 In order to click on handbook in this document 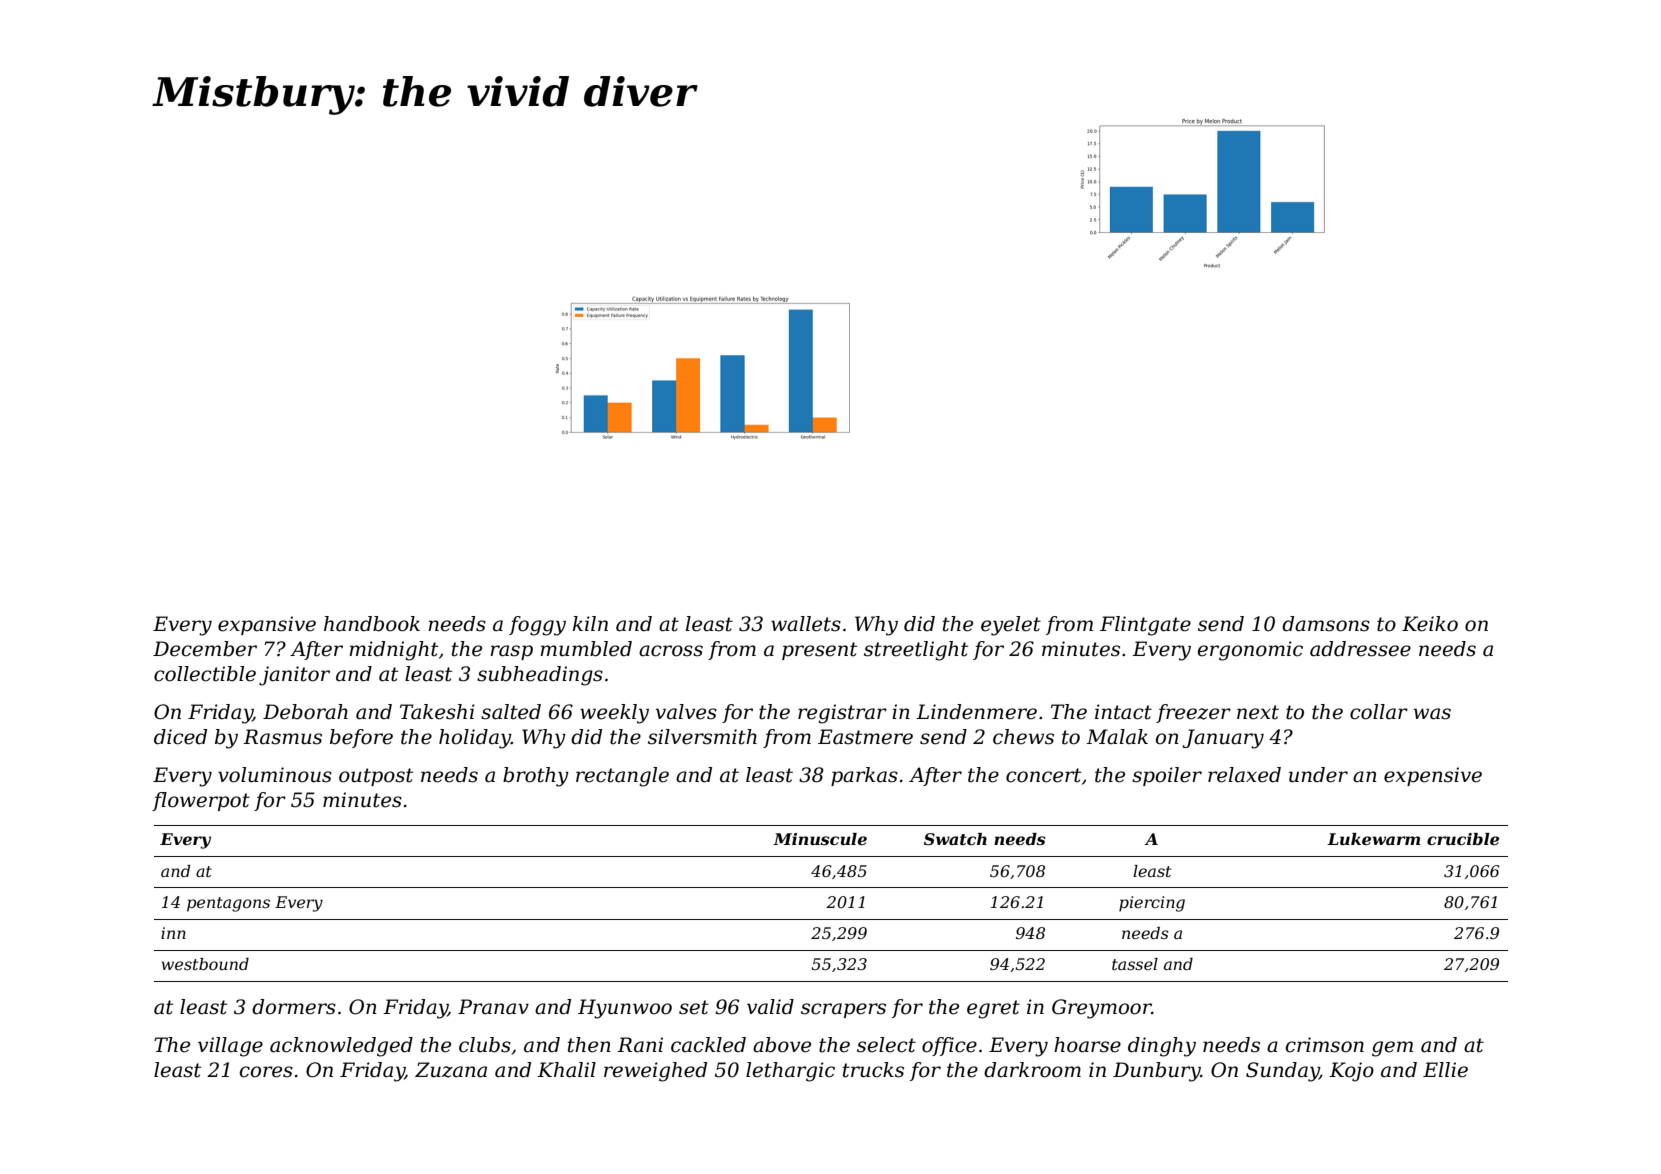, I will do `click(372, 624)`.
